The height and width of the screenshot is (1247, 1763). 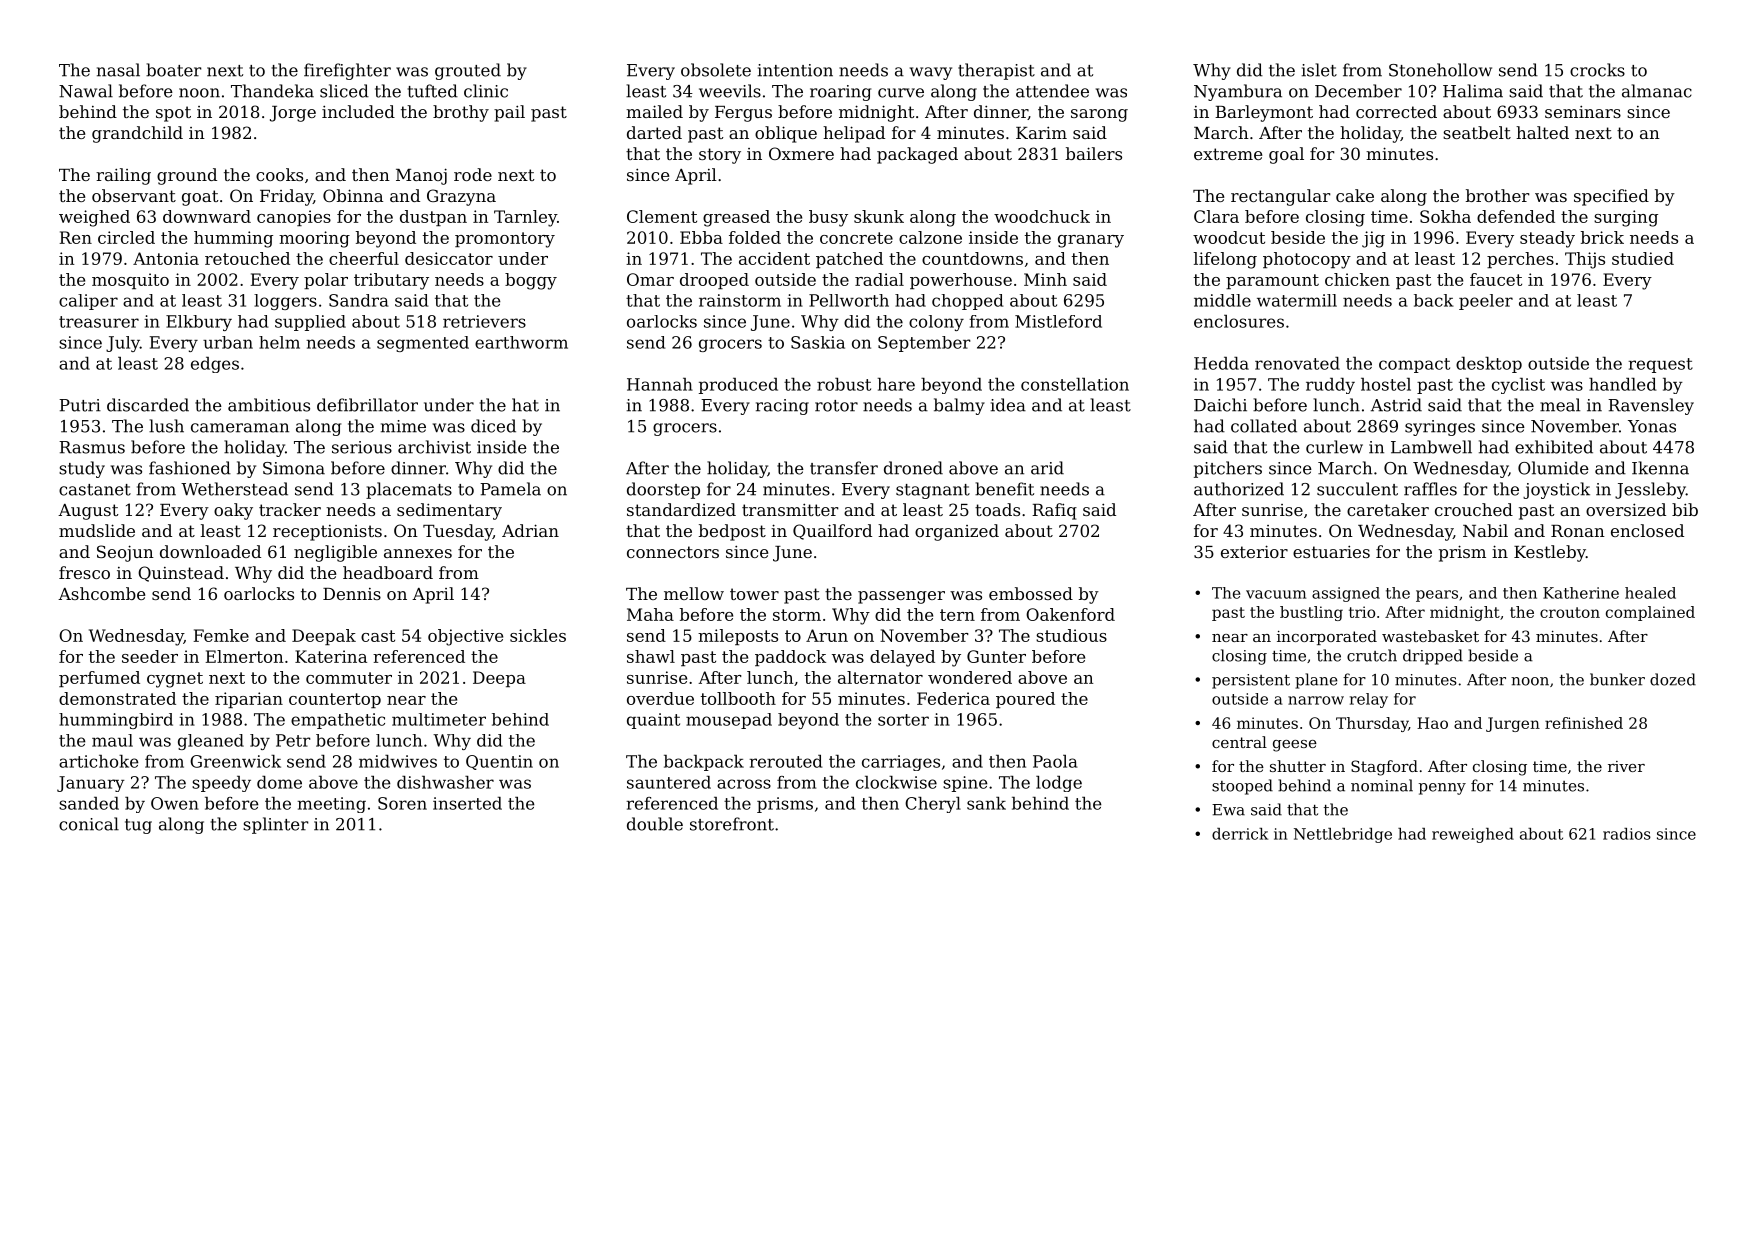 I want to click on Ebba, so click(x=701, y=237).
